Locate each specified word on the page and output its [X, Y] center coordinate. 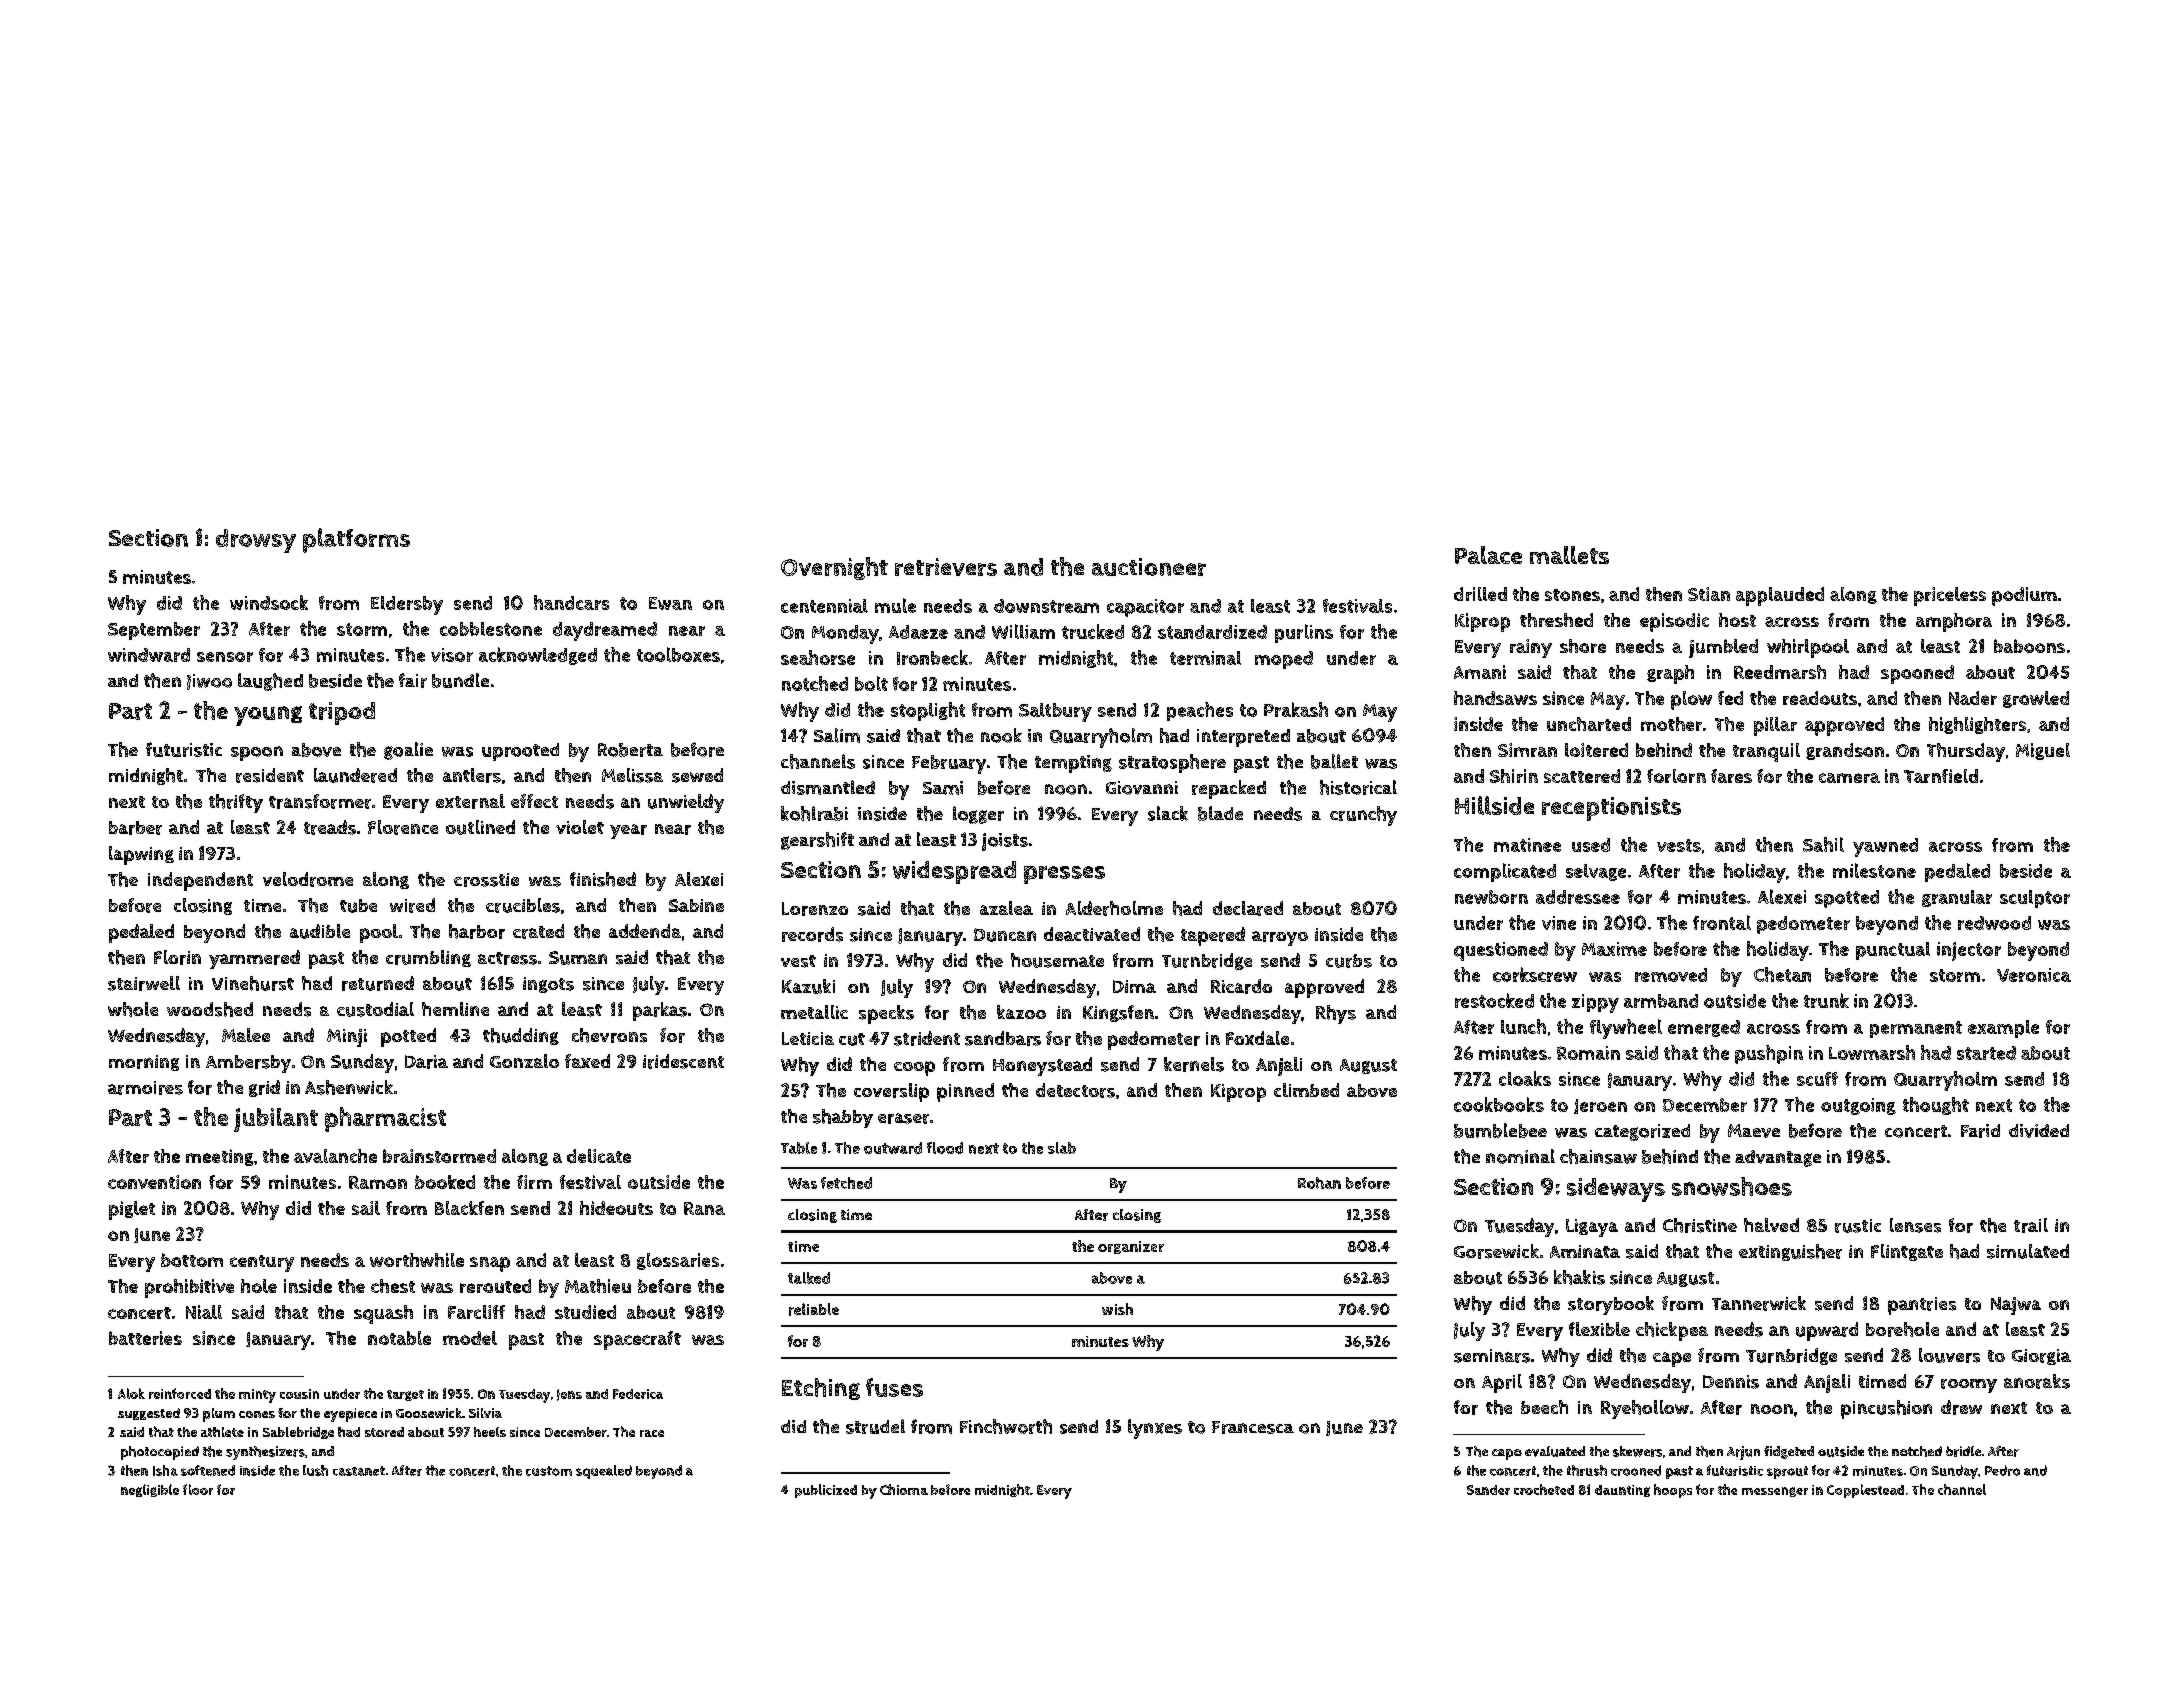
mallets [1569, 555]
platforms [356, 540]
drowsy [256, 541]
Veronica [2034, 975]
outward [893, 1148]
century [262, 1263]
